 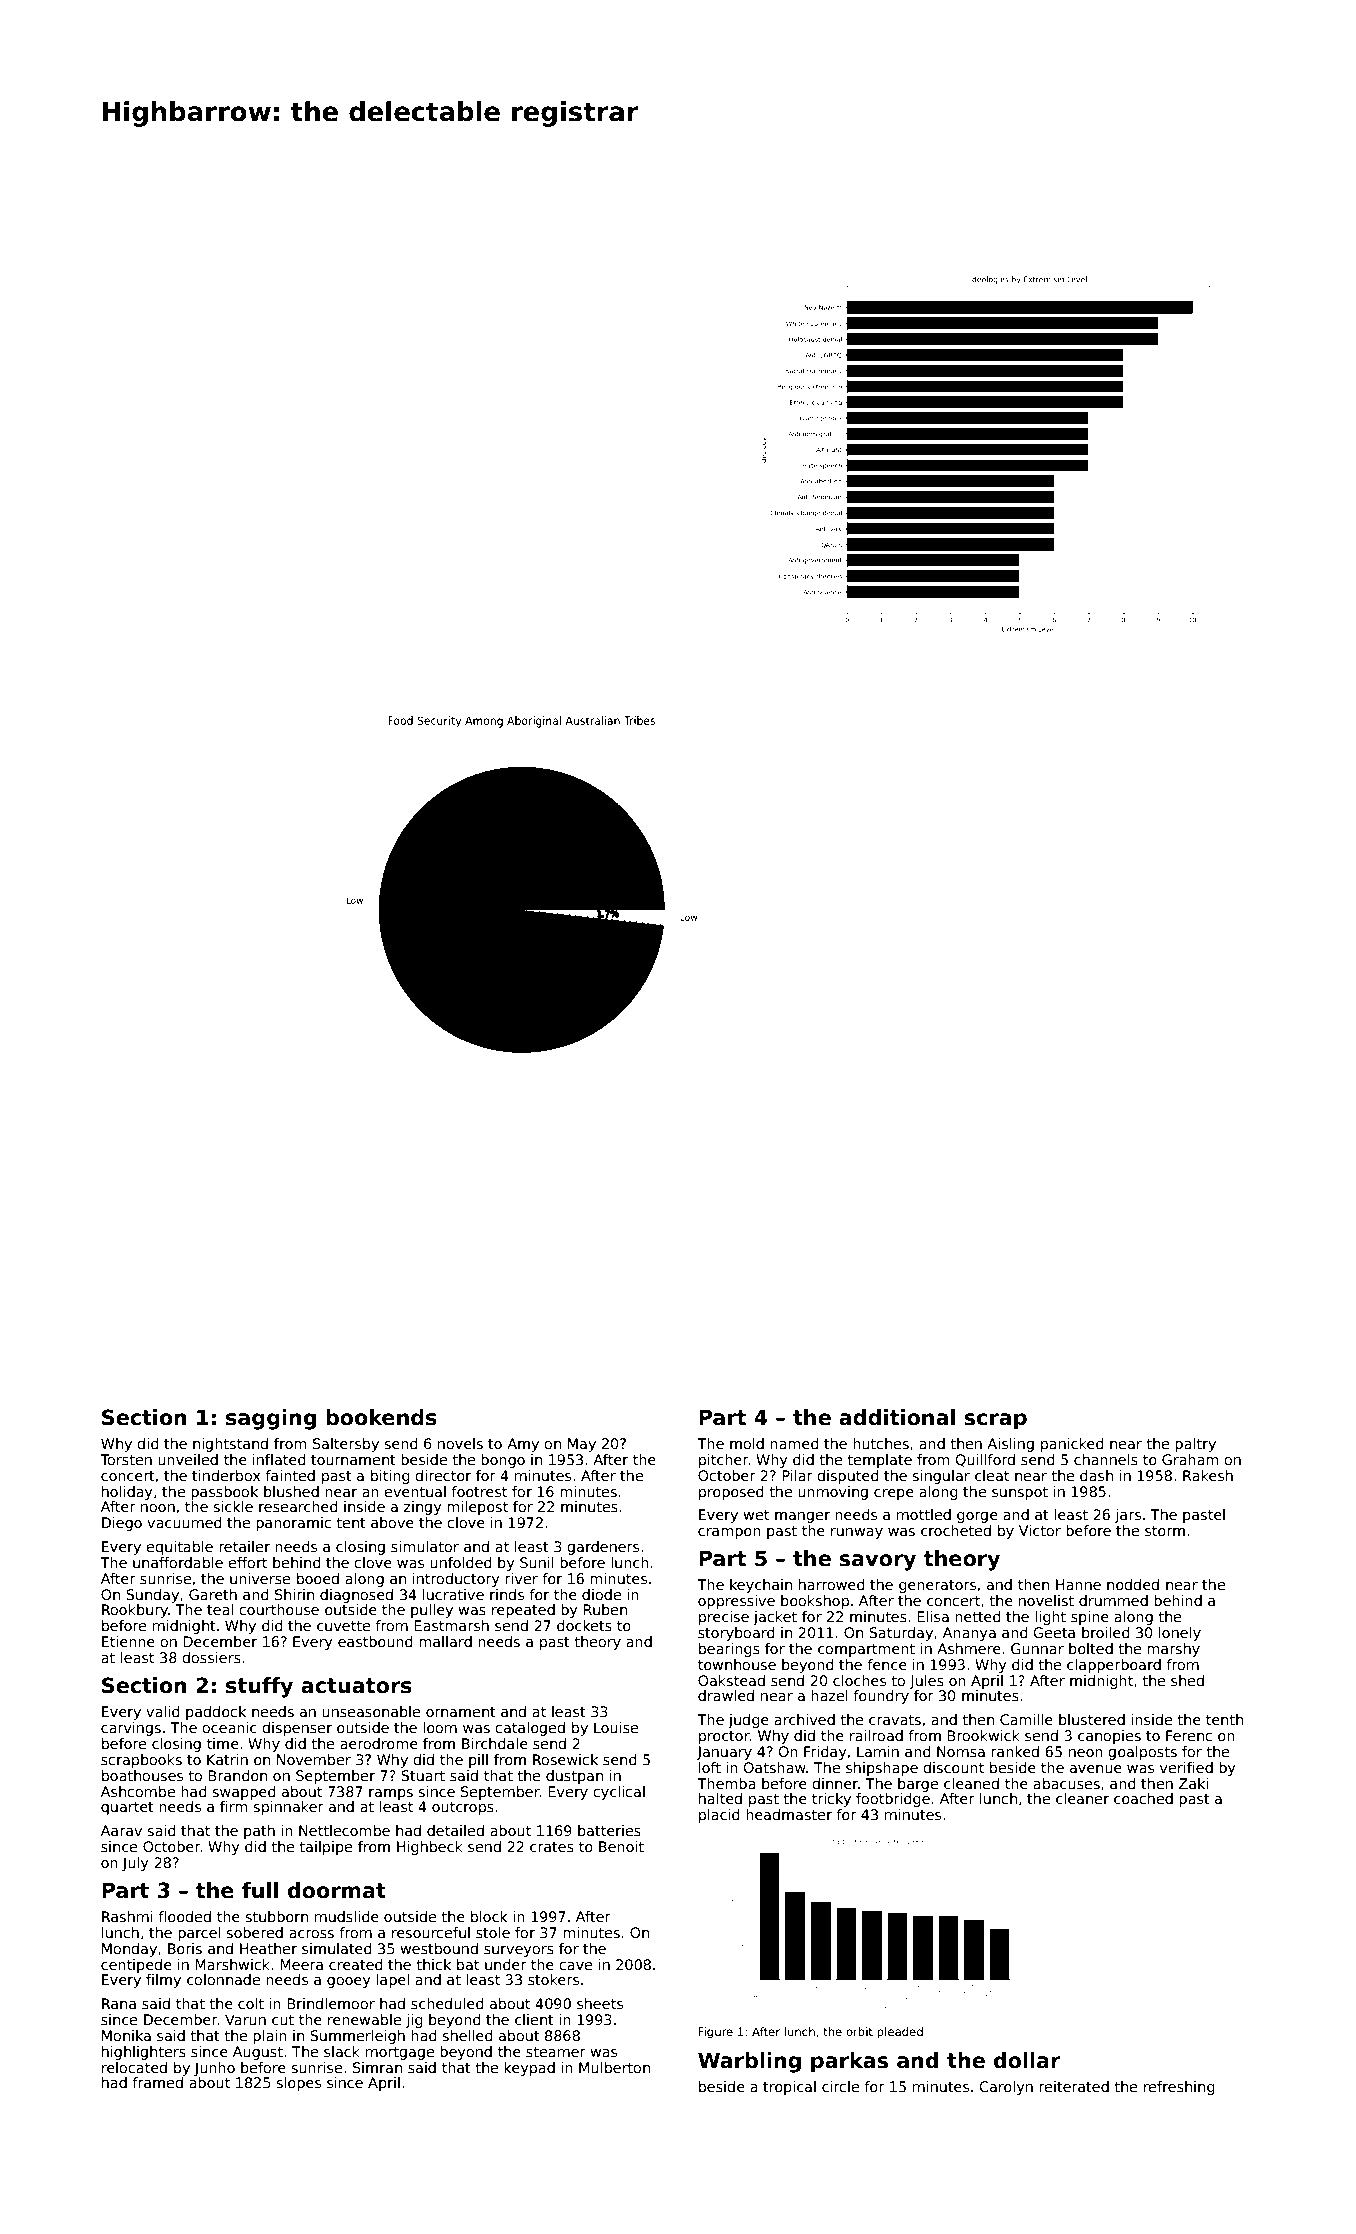 I want to click on Boris, so click(x=185, y=1948).
